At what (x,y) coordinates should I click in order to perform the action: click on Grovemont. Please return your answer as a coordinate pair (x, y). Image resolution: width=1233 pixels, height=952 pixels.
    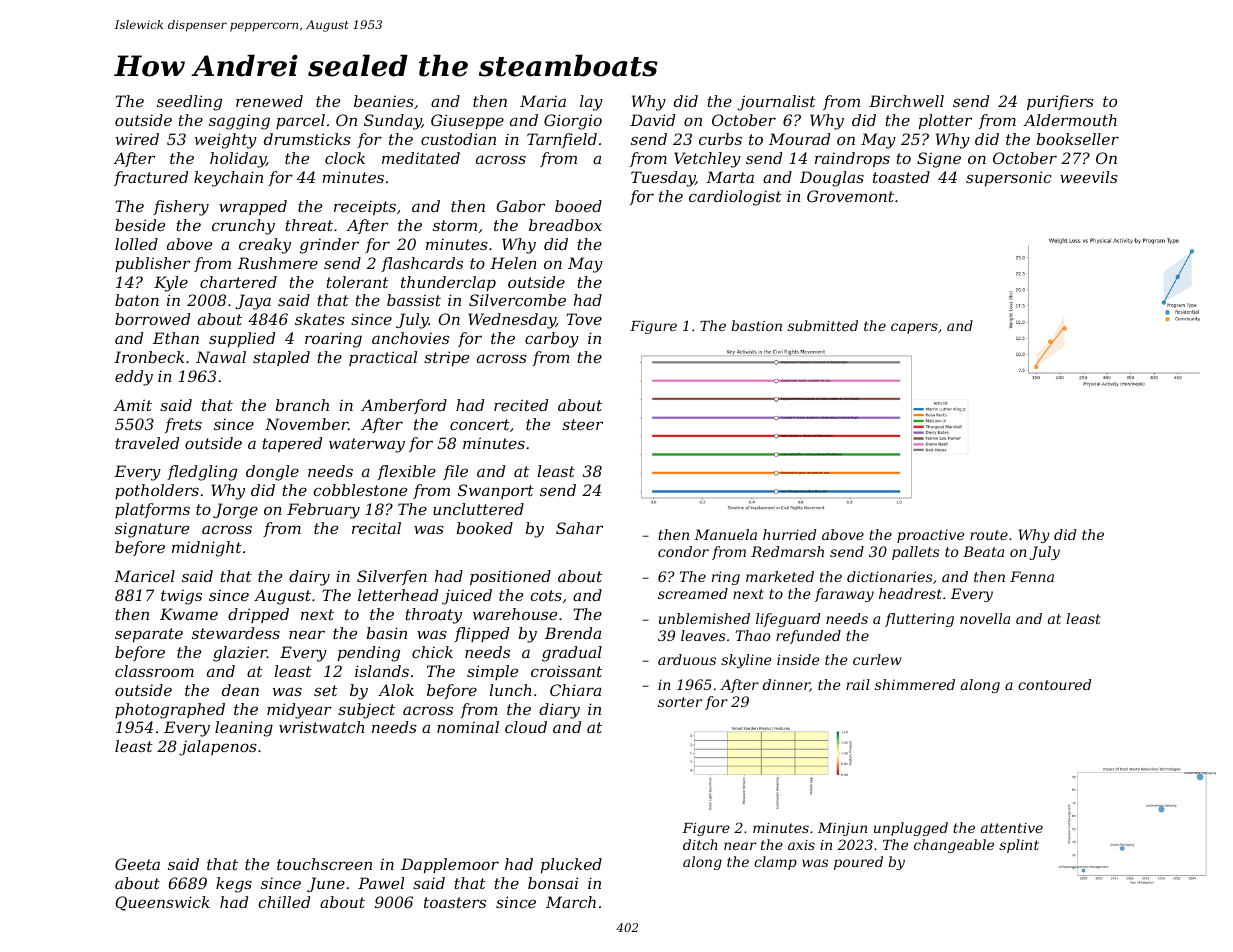
    Looking at the image, I should click on (850, 196).
